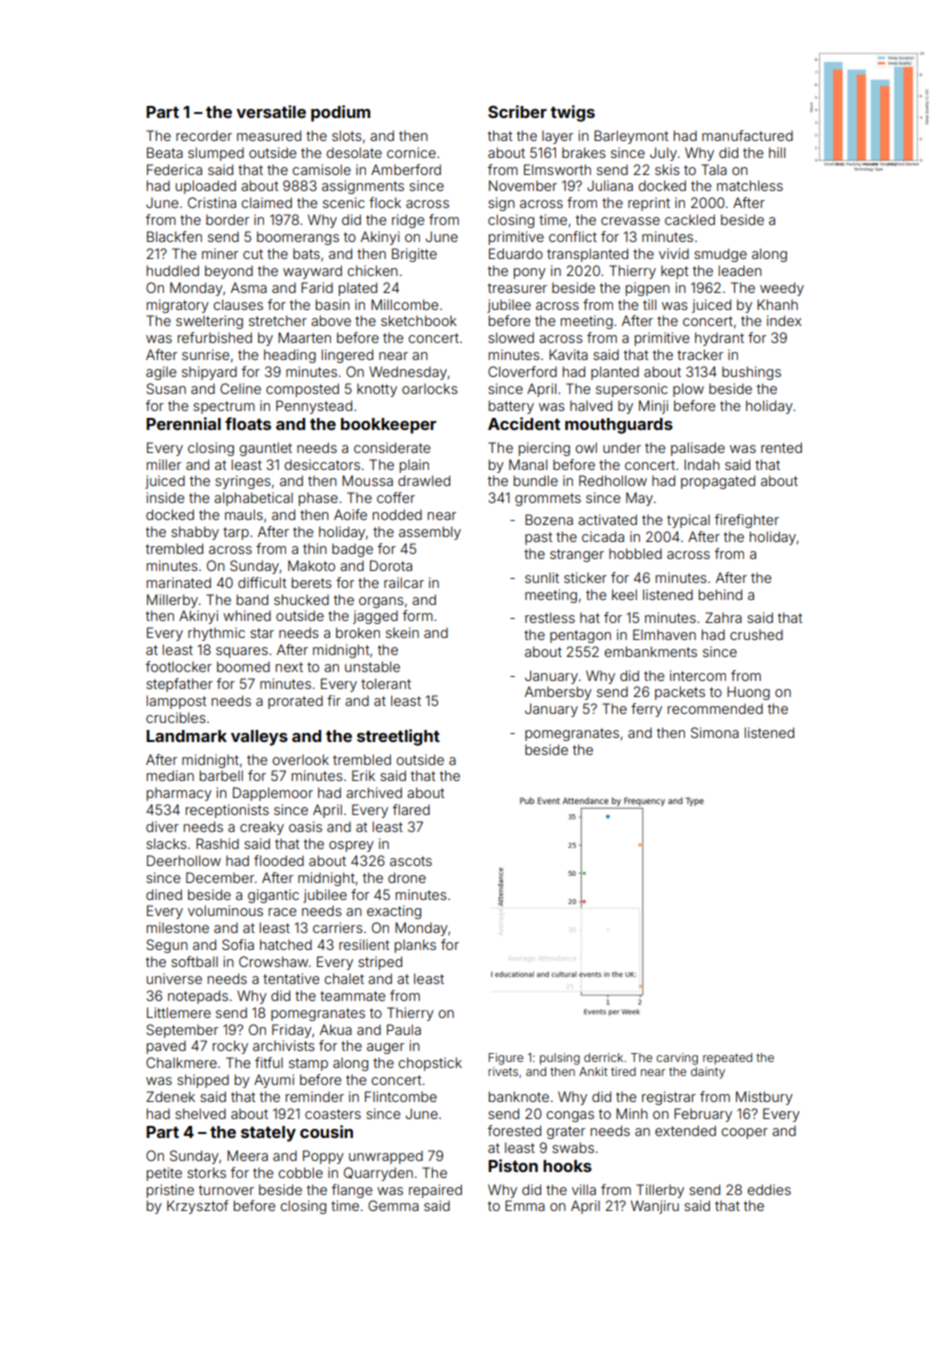 The width and height of the screenshot is (951, 1351). What do you see at coordinates (236, 533) in the screenshot?
I see `tarp` at bounding box center [236, 533].
